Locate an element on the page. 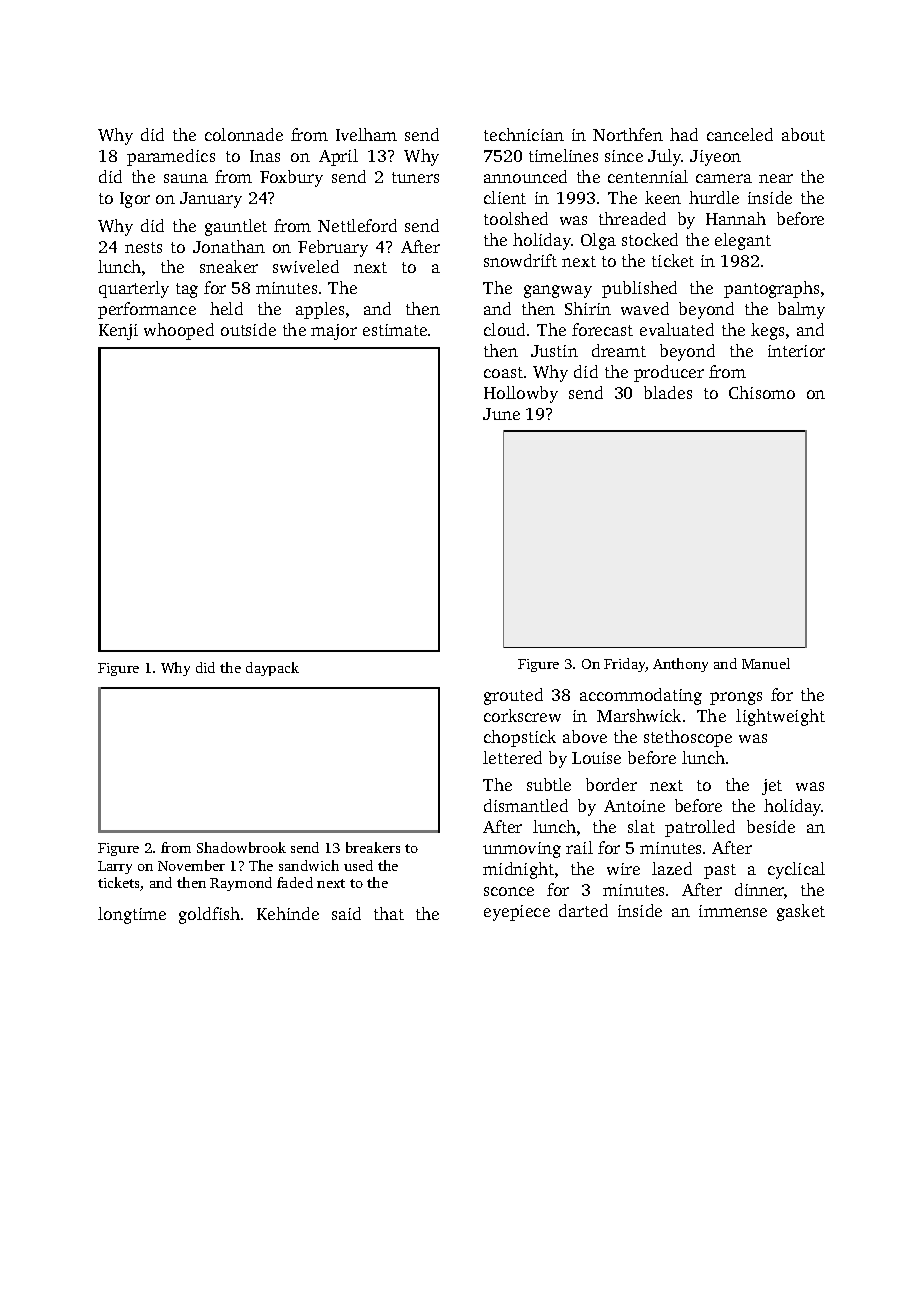 The height and width of the document is (1311, 924). canceled is located at coordinates (740, 134).
